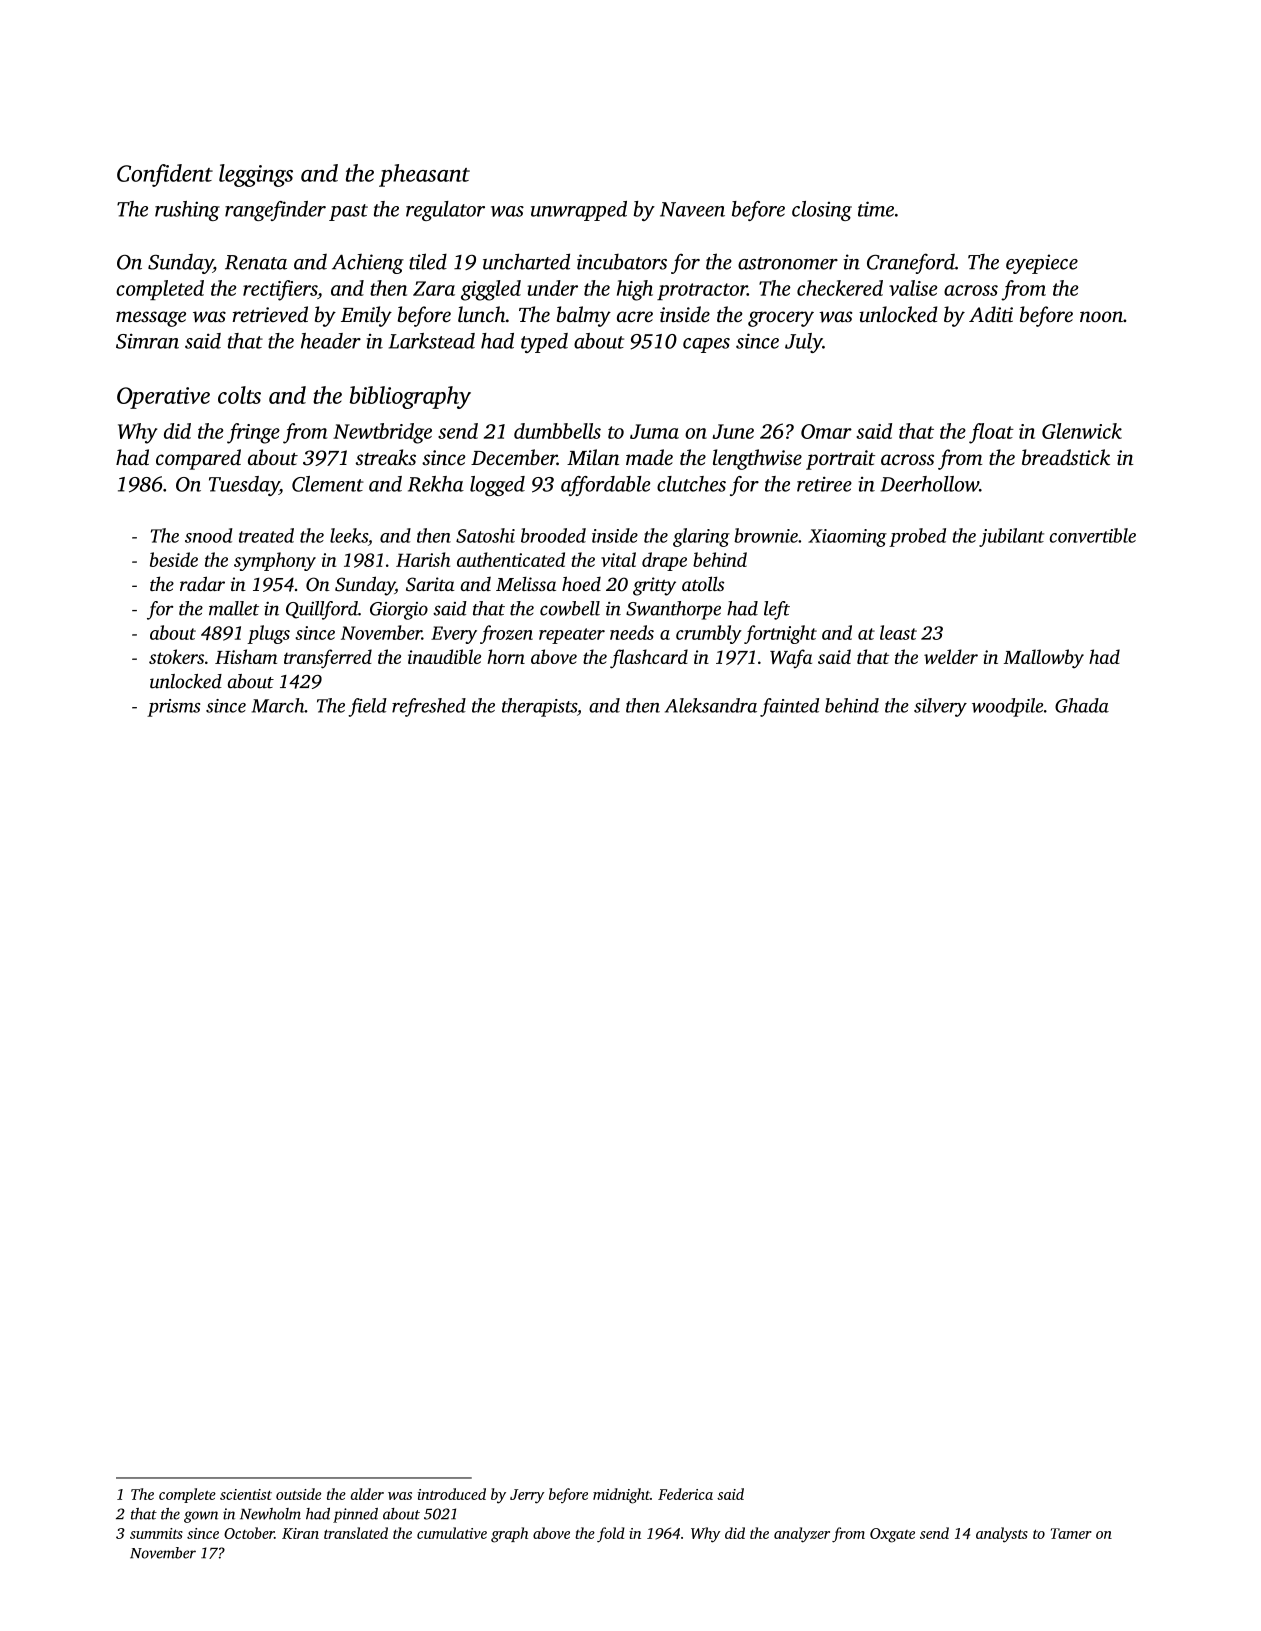  Describe the element at coordinates (539, 707) in the image. I see `therapists` at that location.
